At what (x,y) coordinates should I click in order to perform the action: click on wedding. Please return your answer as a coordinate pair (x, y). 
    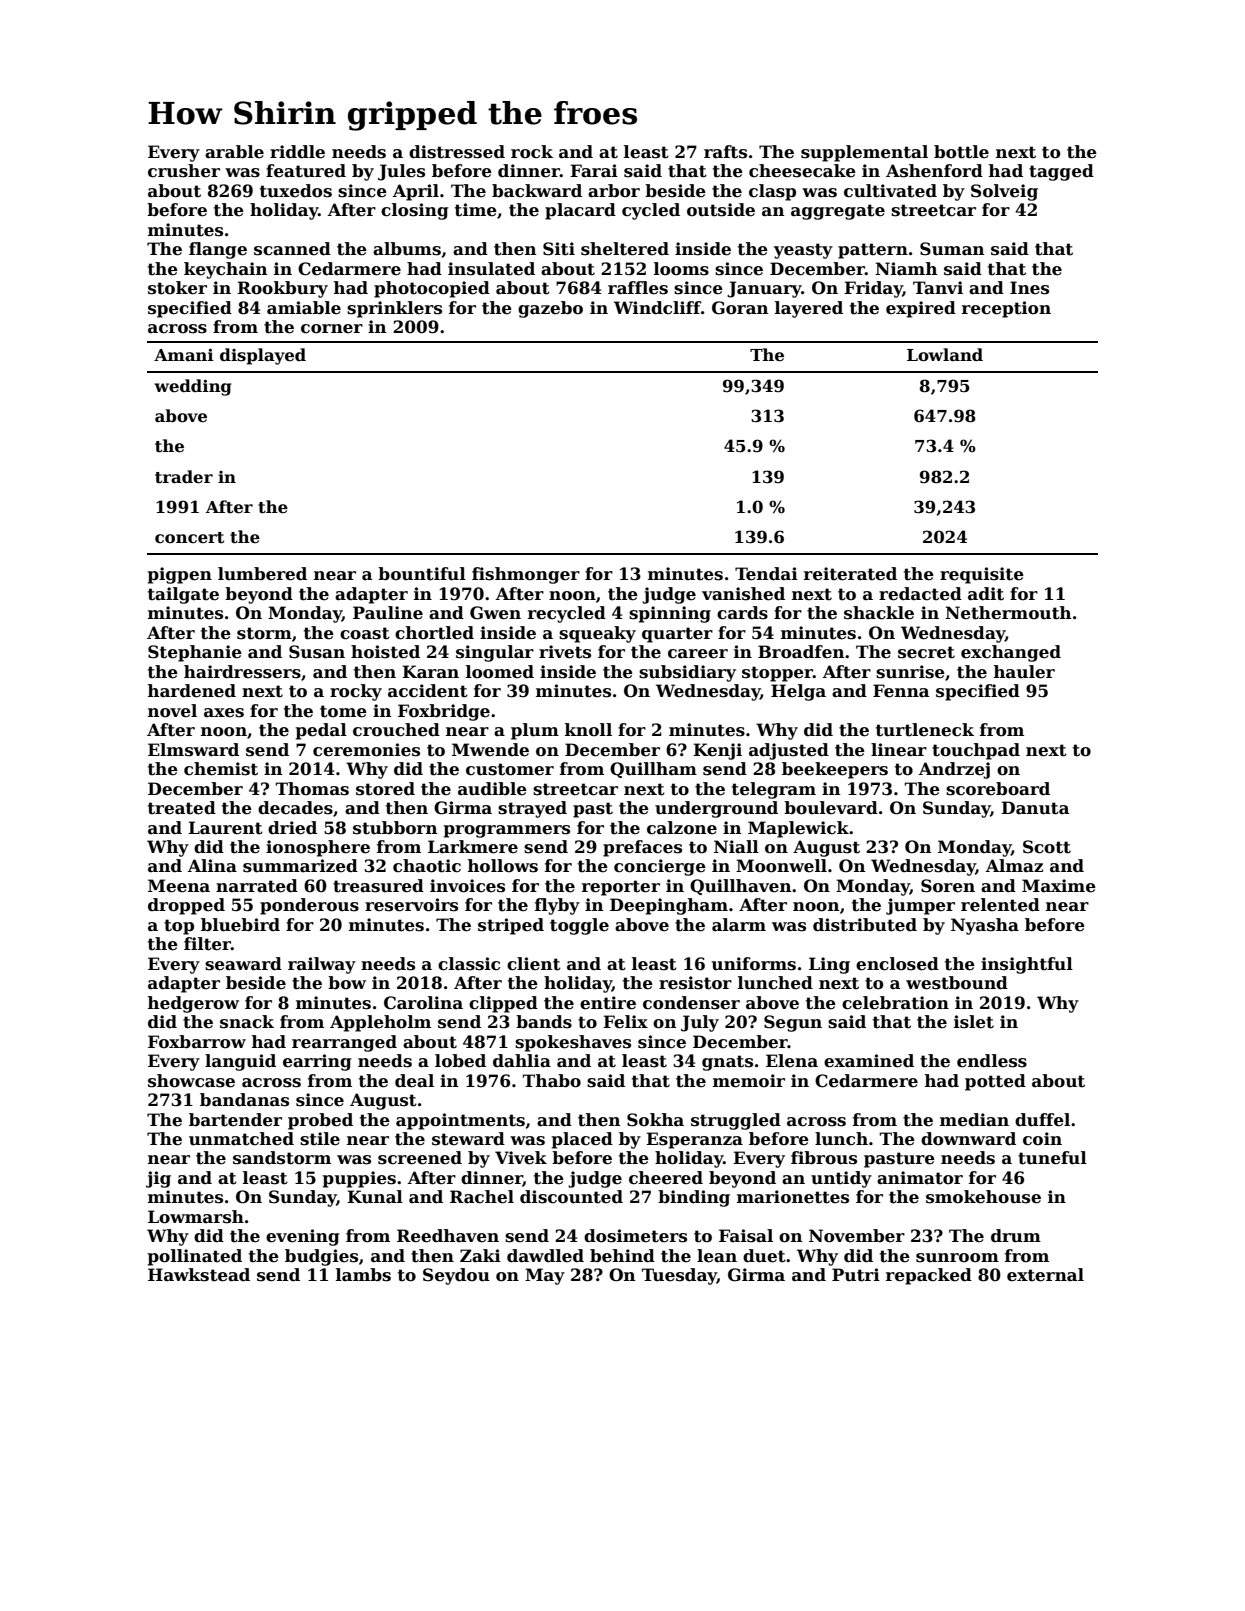
    Looking at the image, I should click on (193, 387).
